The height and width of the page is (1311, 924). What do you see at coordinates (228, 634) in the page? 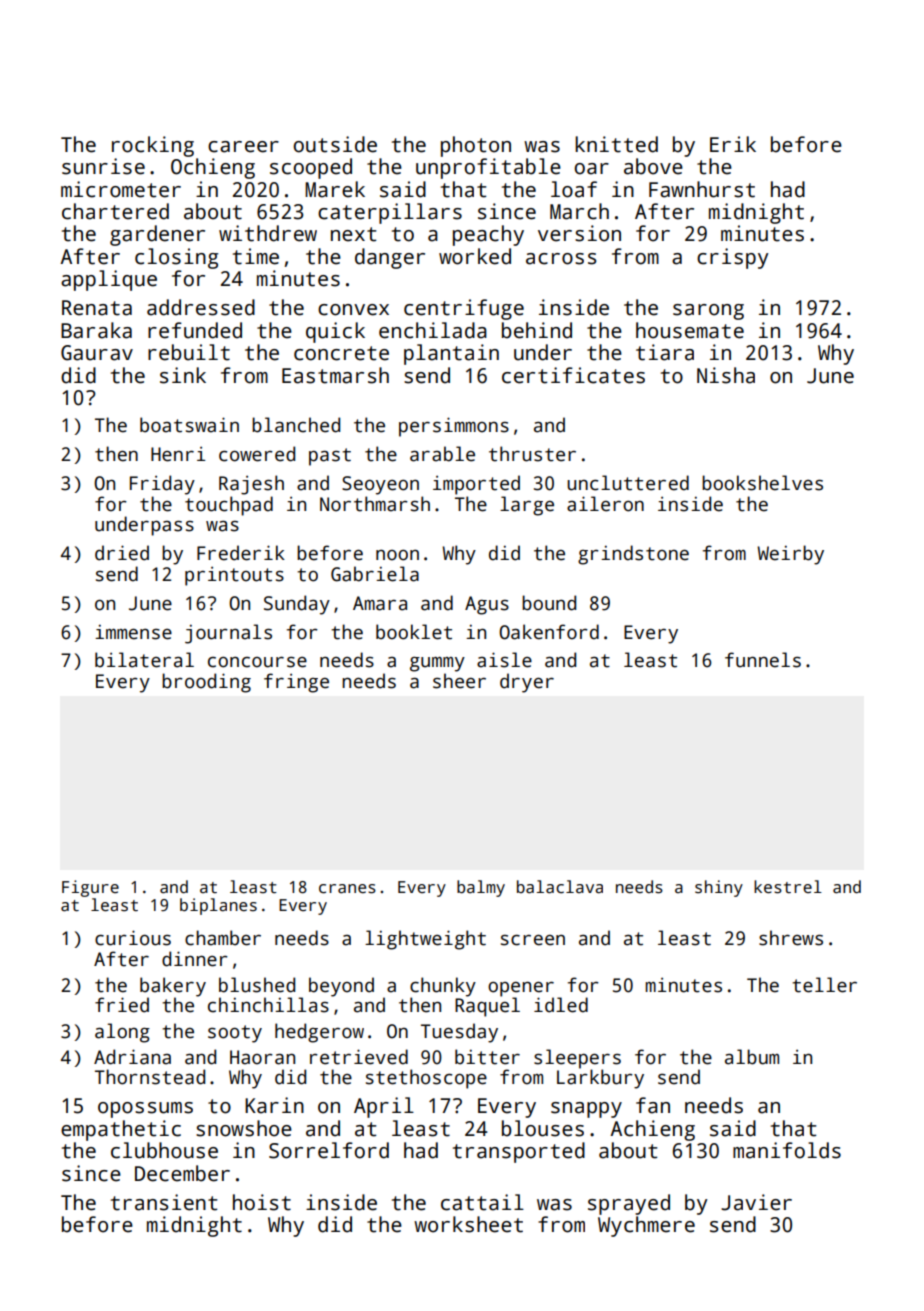
I see `journals` at bounding box center [228, 634].
